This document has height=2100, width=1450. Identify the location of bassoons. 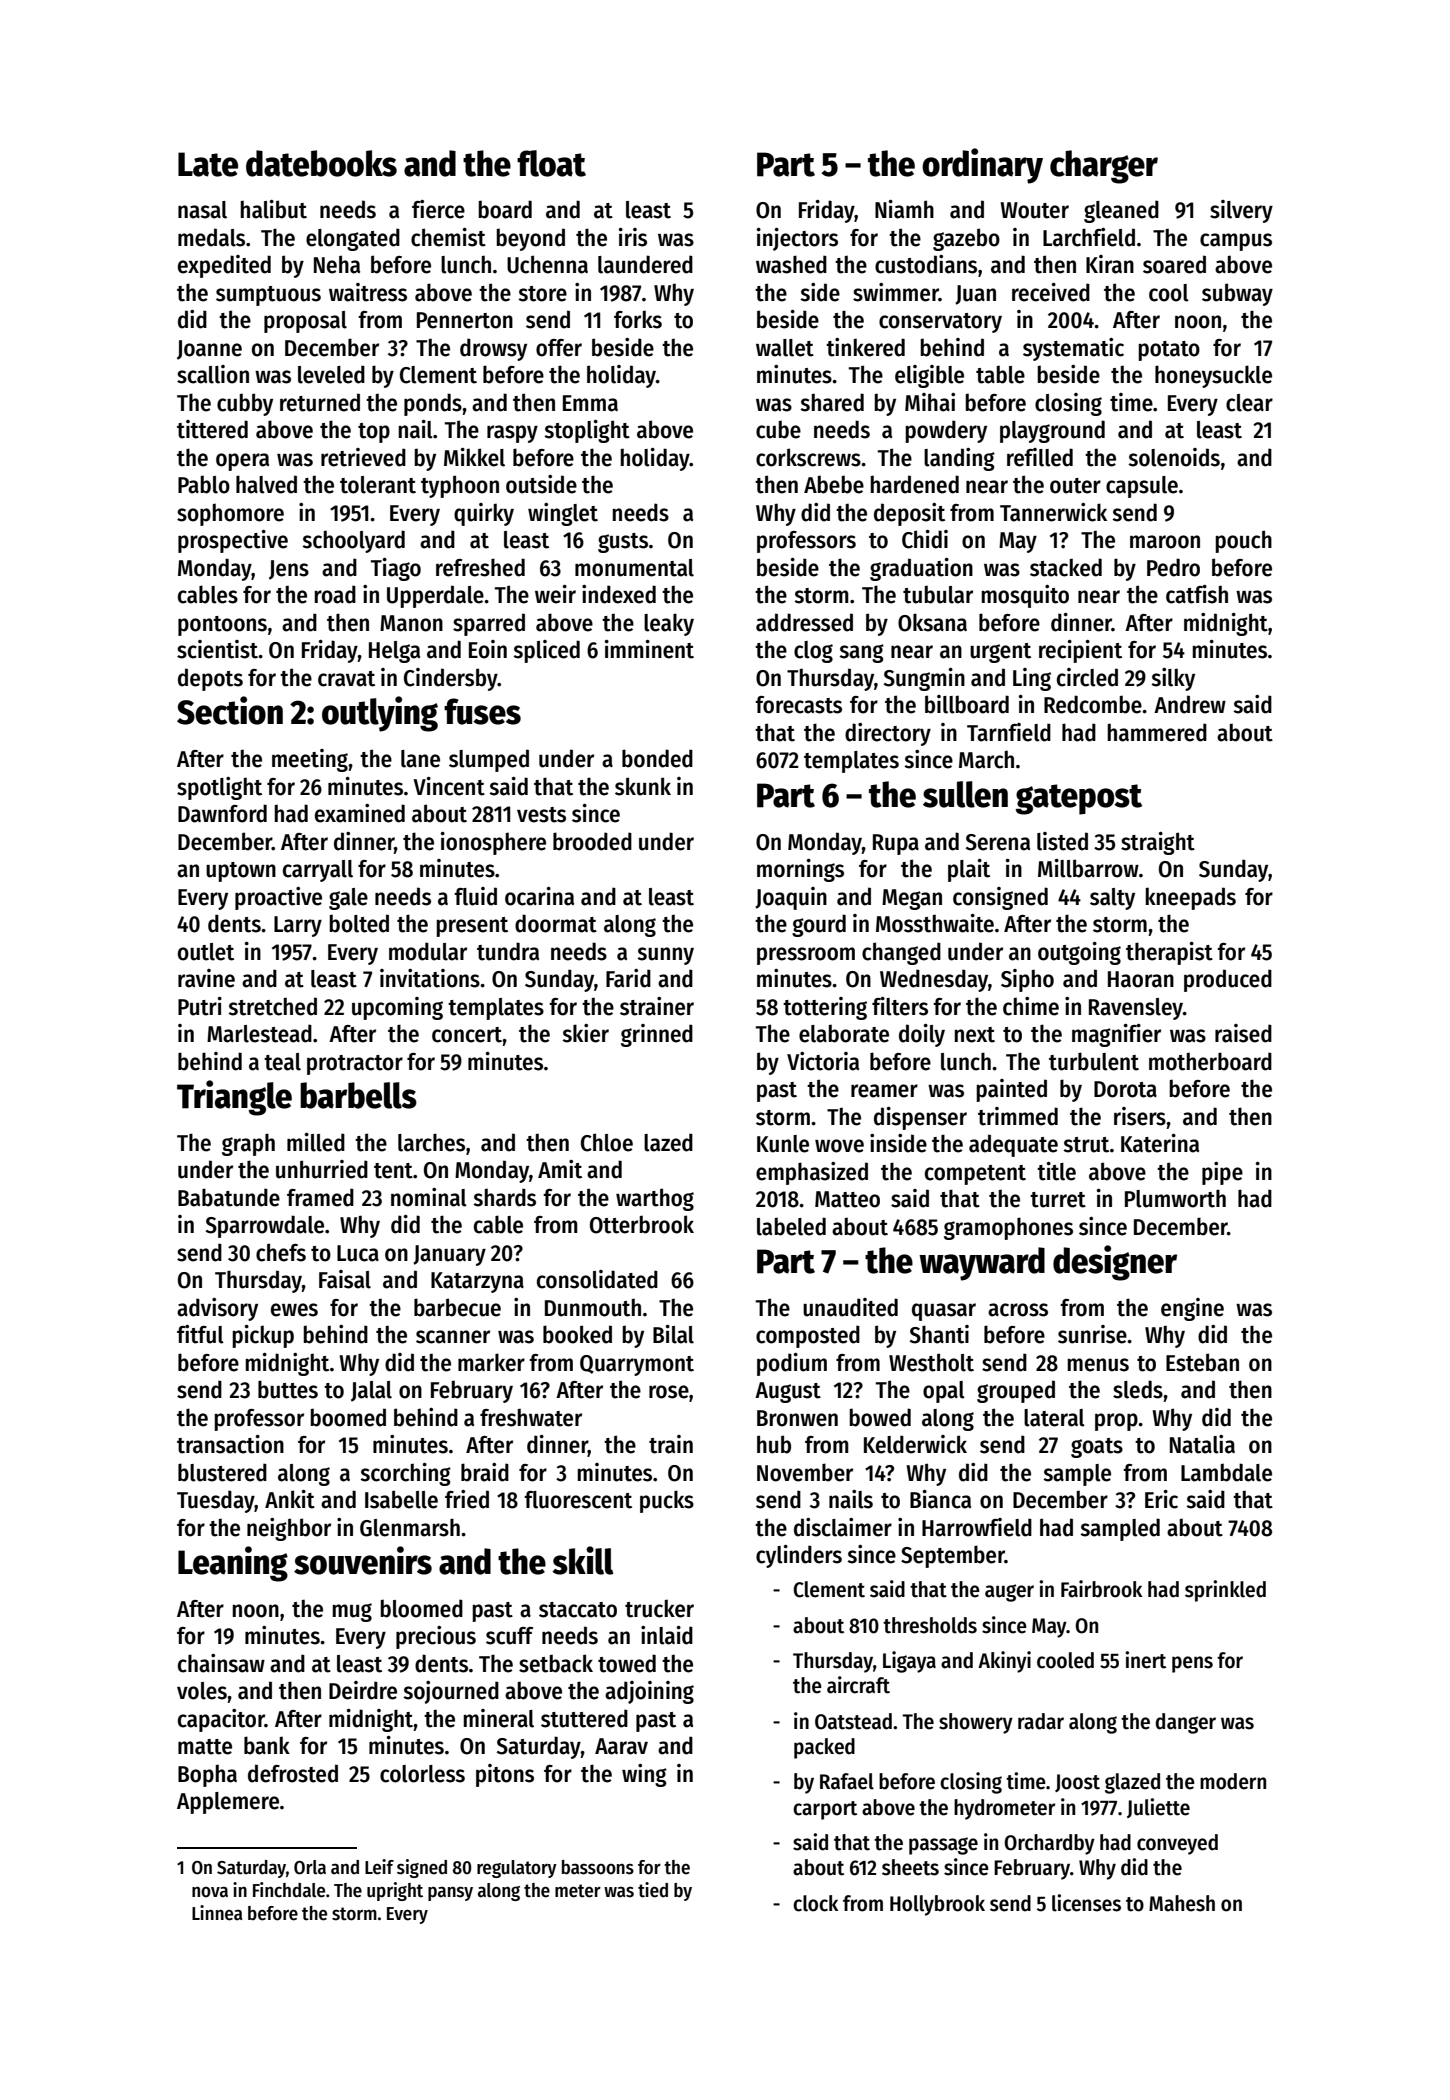
(598, 1867).
